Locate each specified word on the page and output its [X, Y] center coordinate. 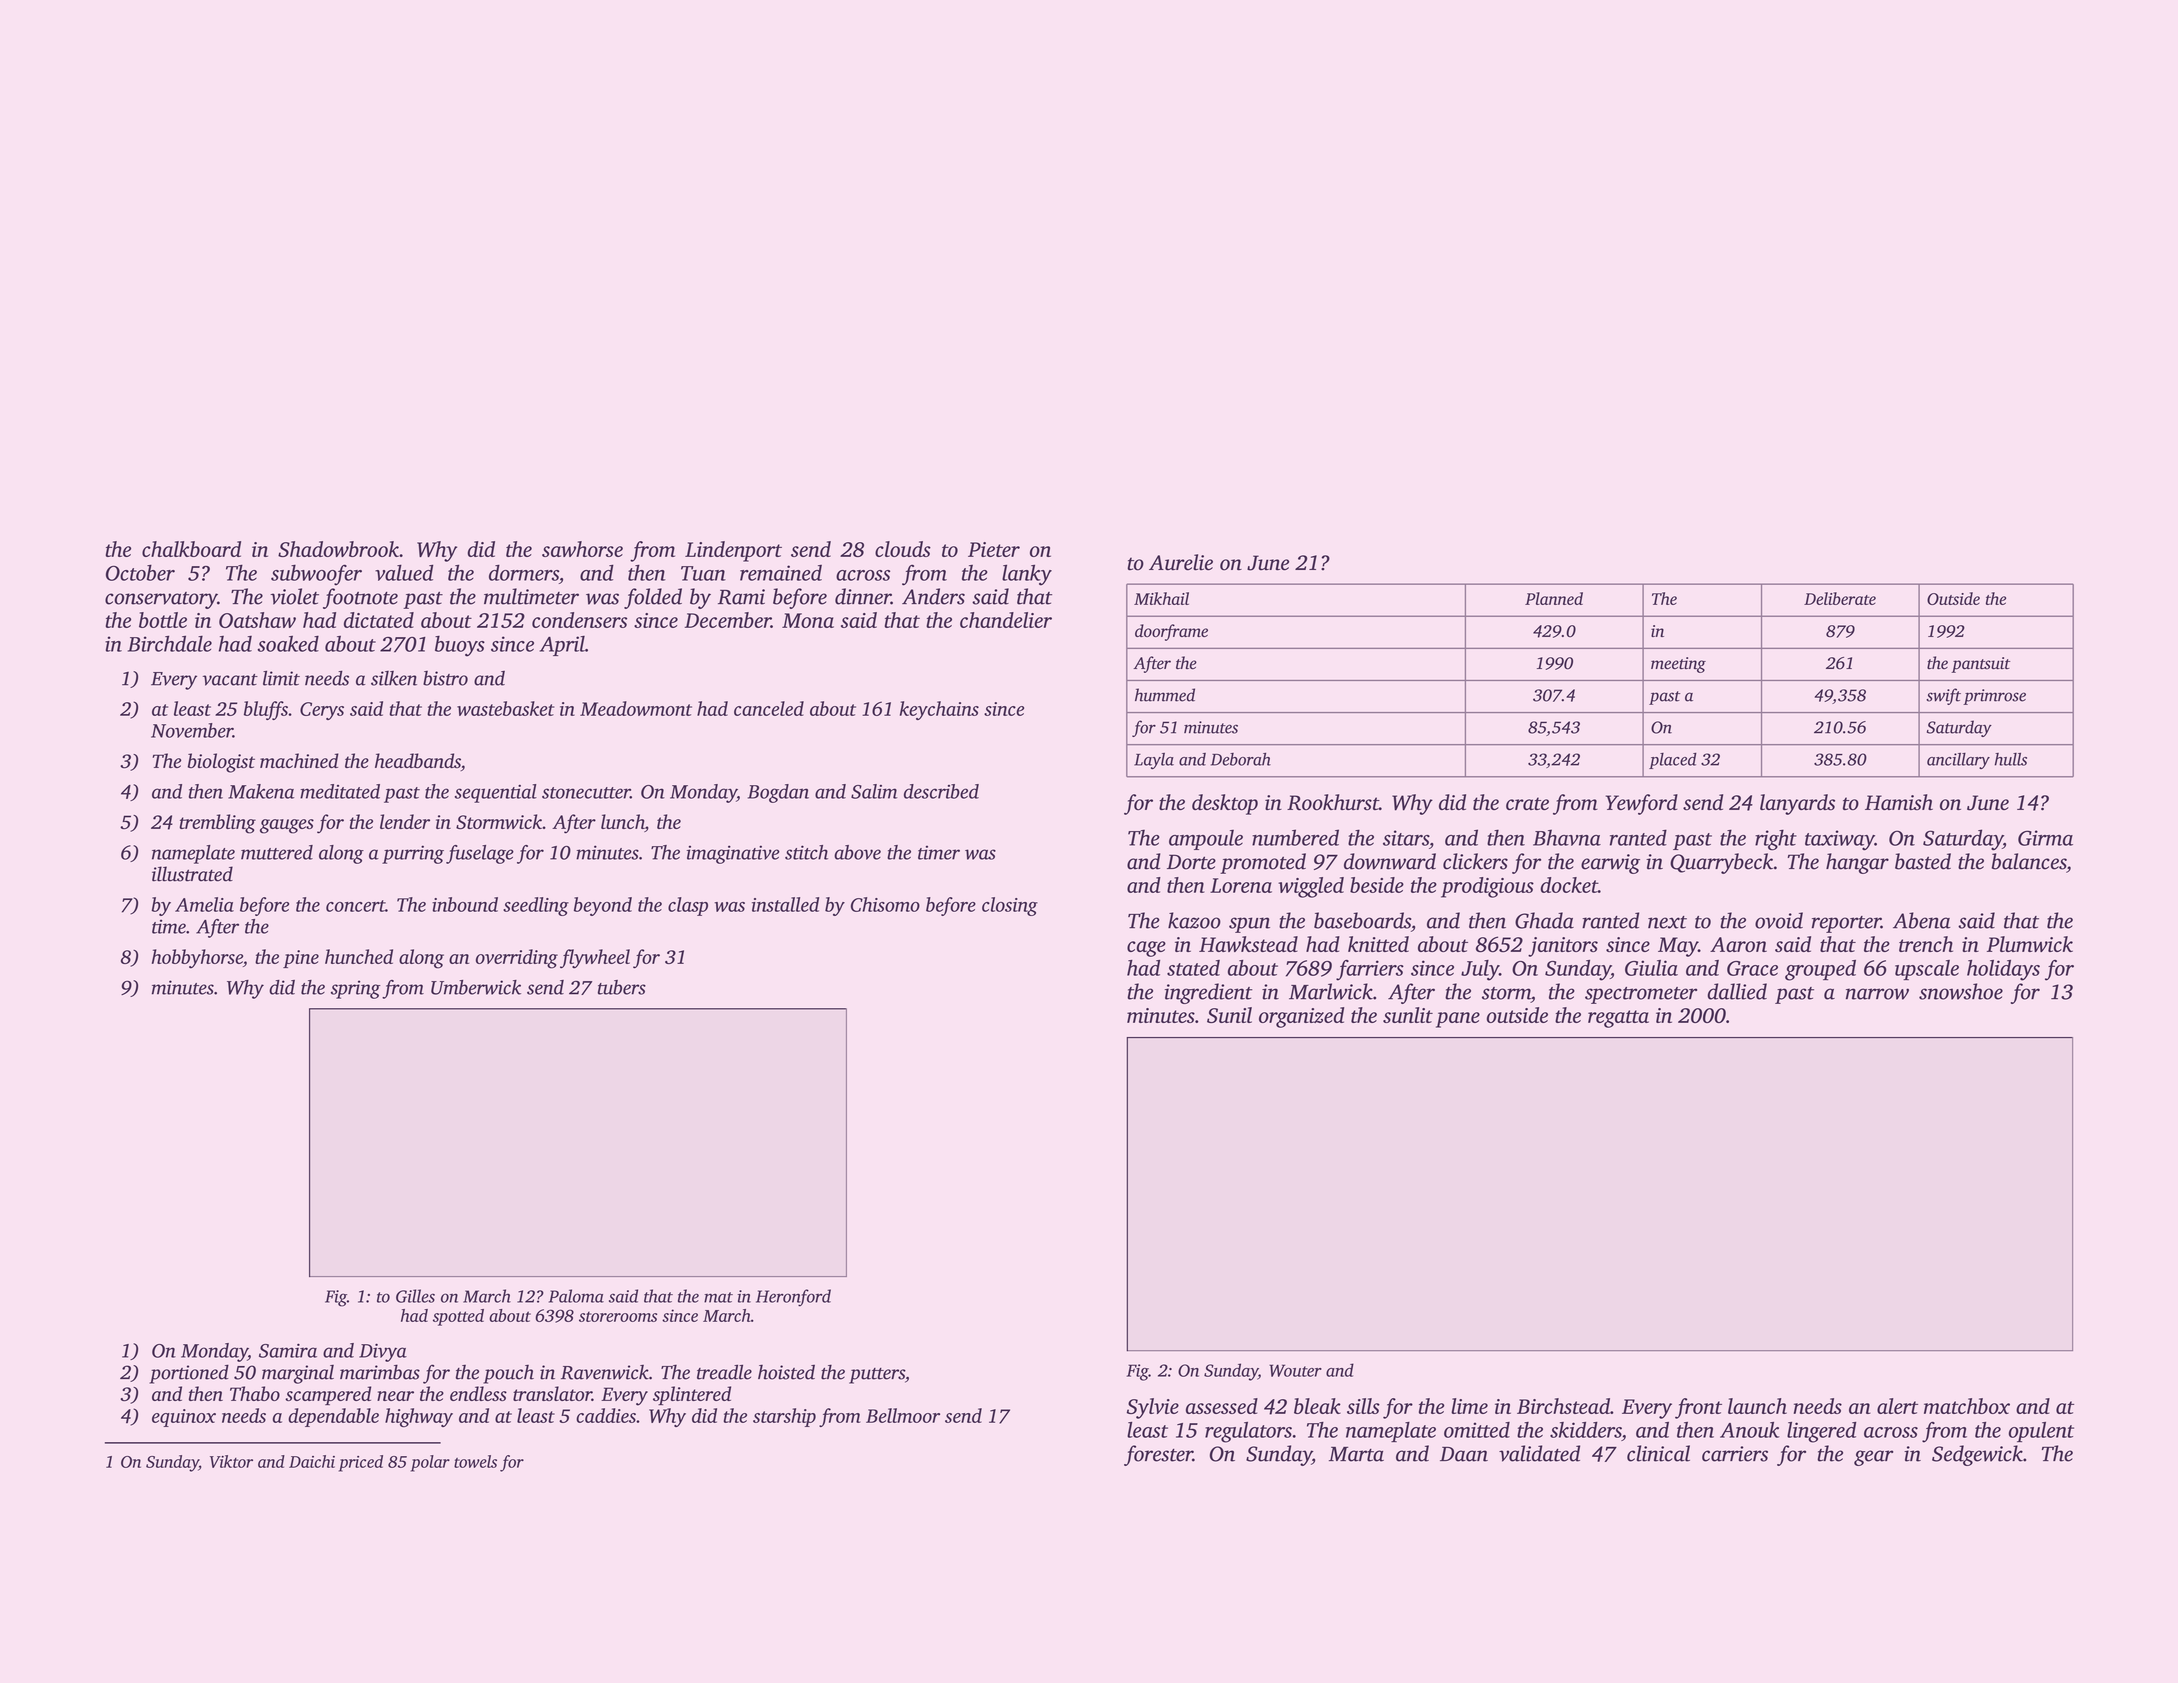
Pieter [994, 549]
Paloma [576, 1296]
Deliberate [1840, 598]
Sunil [1229, 1015]
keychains [939, 710]
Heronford [793, 1298]
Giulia [1651, 968]
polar [430, 1463]
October [140, 572]
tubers [622, 987]
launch [1757, 1406]
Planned [1554, 598]
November [192, 730]
